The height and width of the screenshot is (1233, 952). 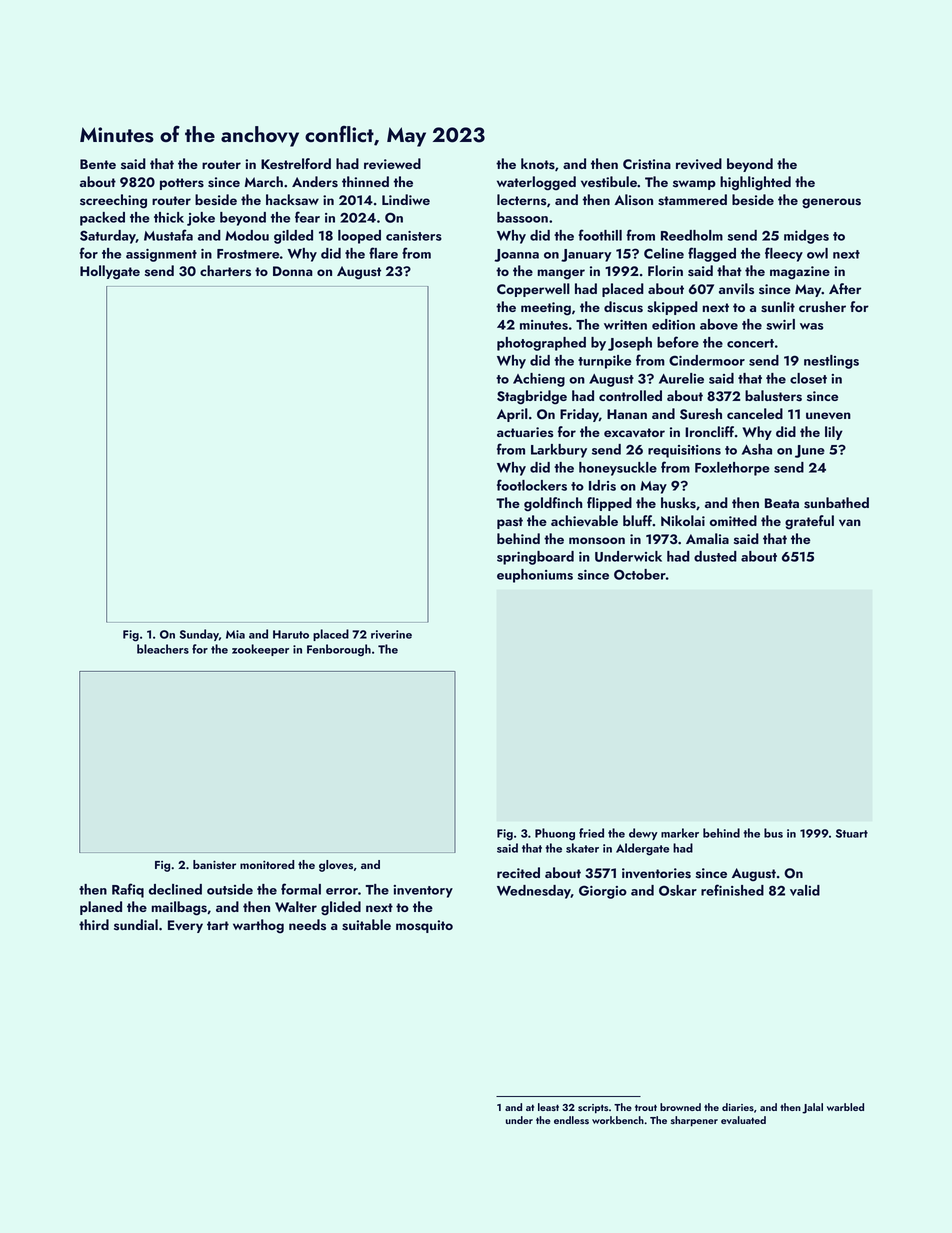 I want to click on trout, so click(x=646, y=1107).
